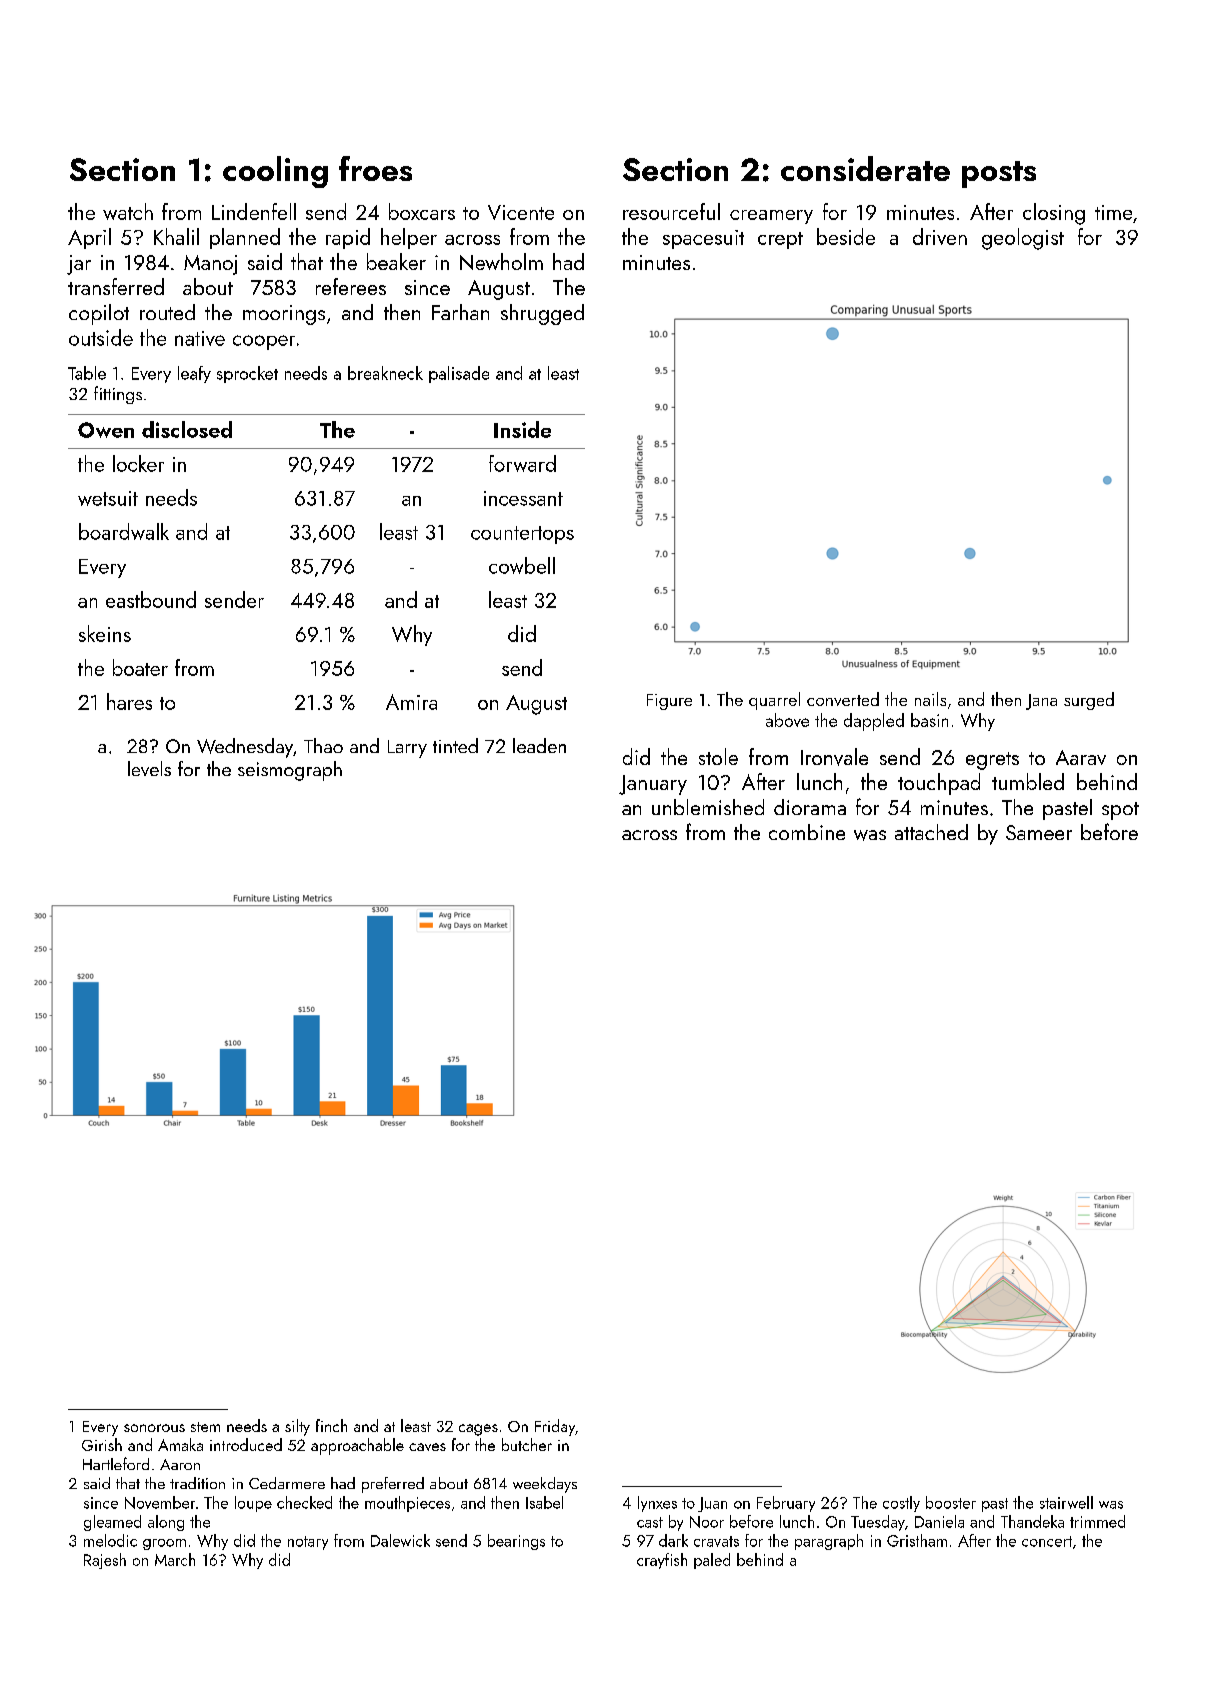 The width and height of the screenshot is (1207, 1708). Describe the element at coordinates (930, 699) in the screenshot. I see `nails` at that location.
